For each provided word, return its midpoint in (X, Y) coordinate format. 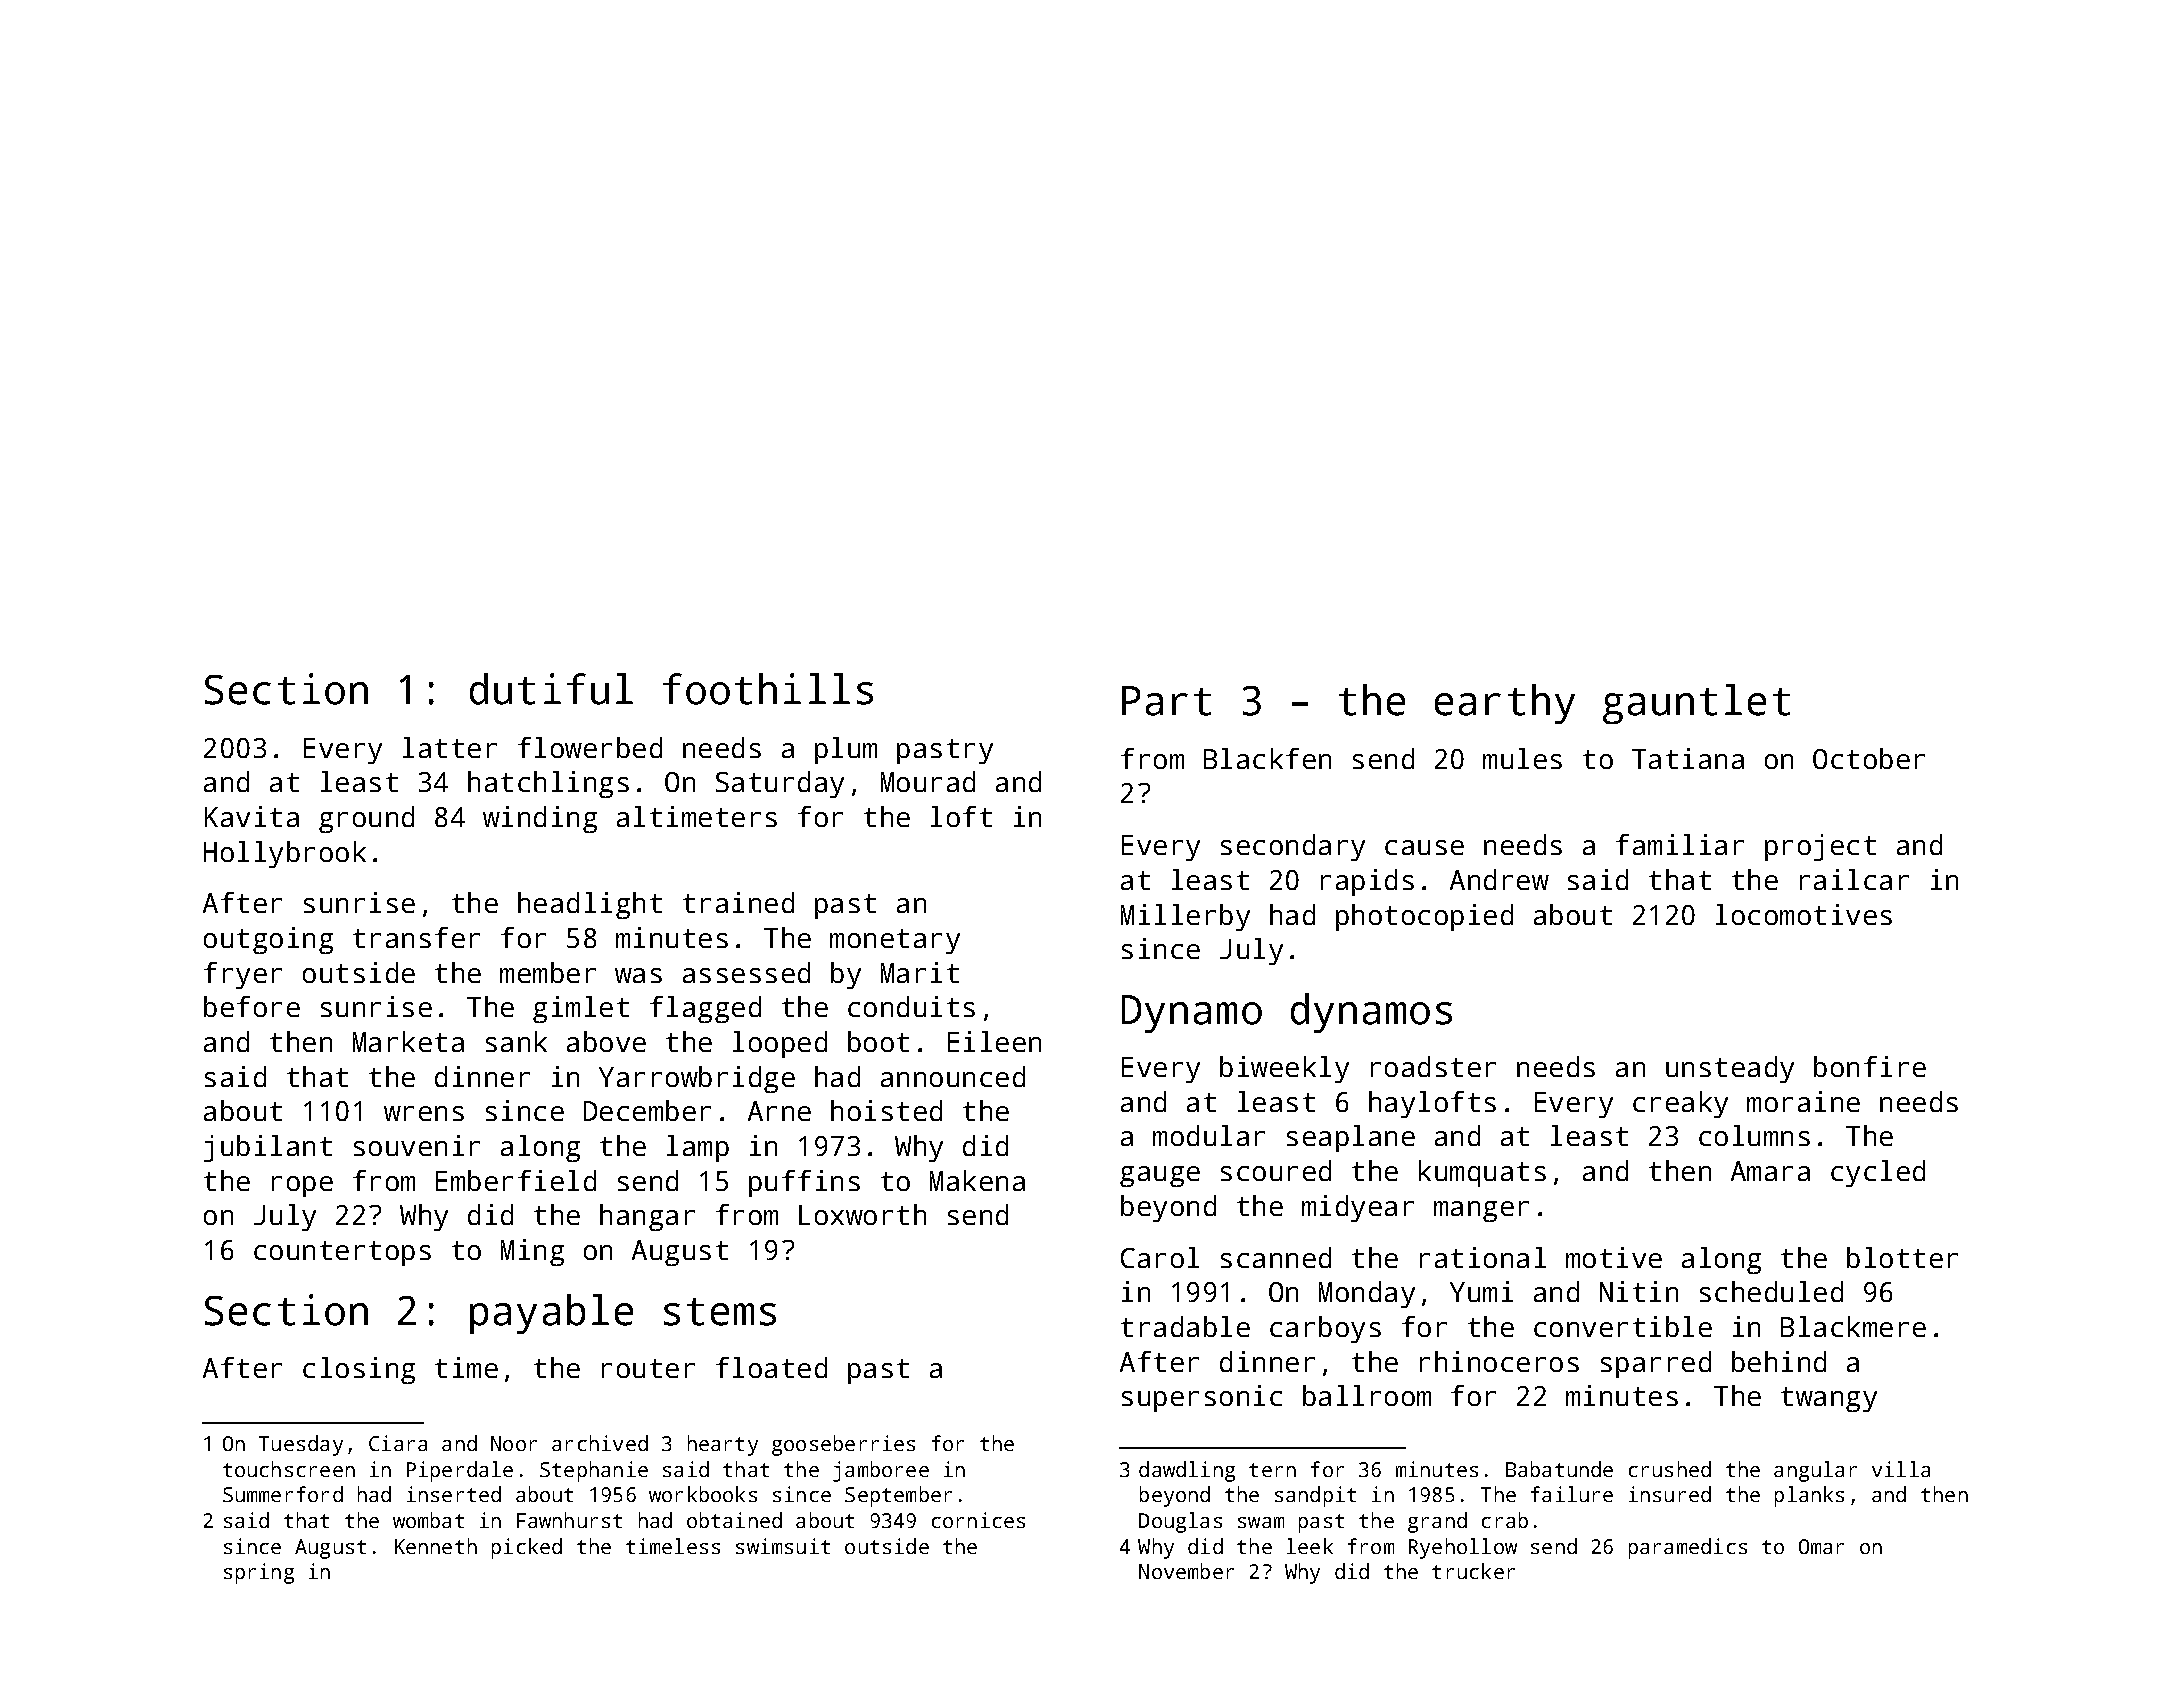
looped (780, 1044)
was (638, 975)
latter (450, 747)
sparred (1656, 1364)
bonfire (1870, 1066)
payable (551, 1314)
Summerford (283, 1494)
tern (1272, 1470)
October (1869, 758)
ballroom (1367, 1395)
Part (1166, 701)
